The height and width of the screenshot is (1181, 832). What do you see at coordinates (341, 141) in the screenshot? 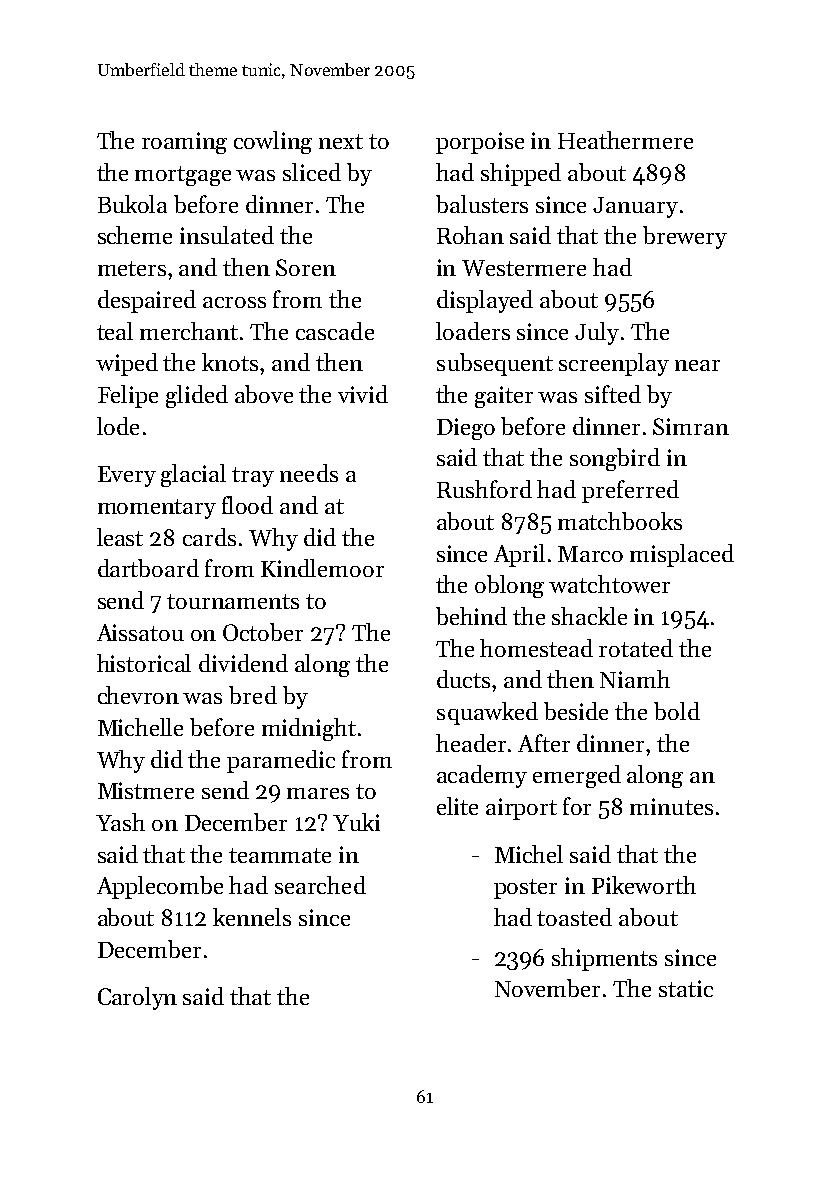
I see `next` at bounding box center [341, 141].
